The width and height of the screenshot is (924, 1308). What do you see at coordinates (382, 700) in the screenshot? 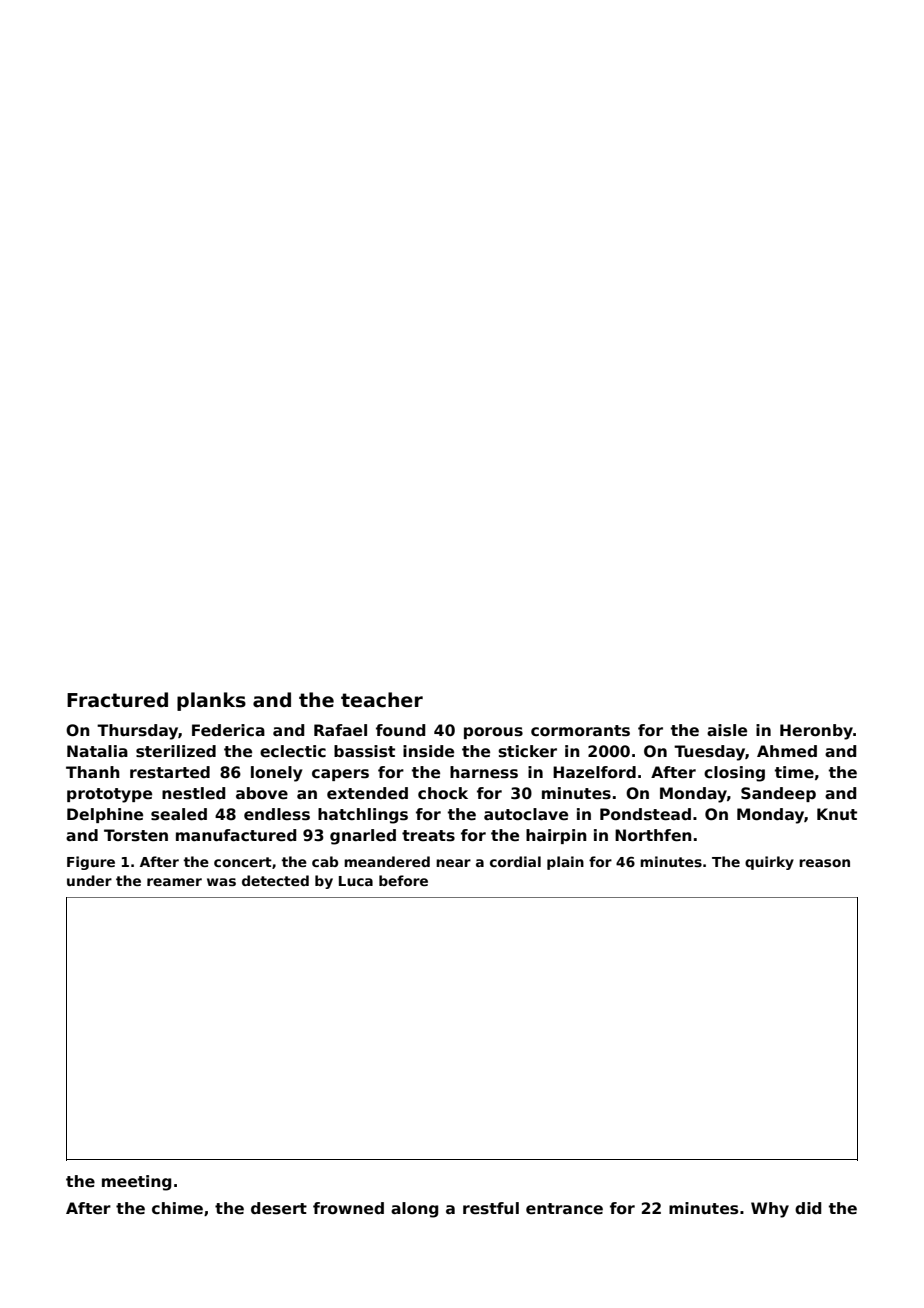
I see `teacher` at bounding box center [382, 700].
